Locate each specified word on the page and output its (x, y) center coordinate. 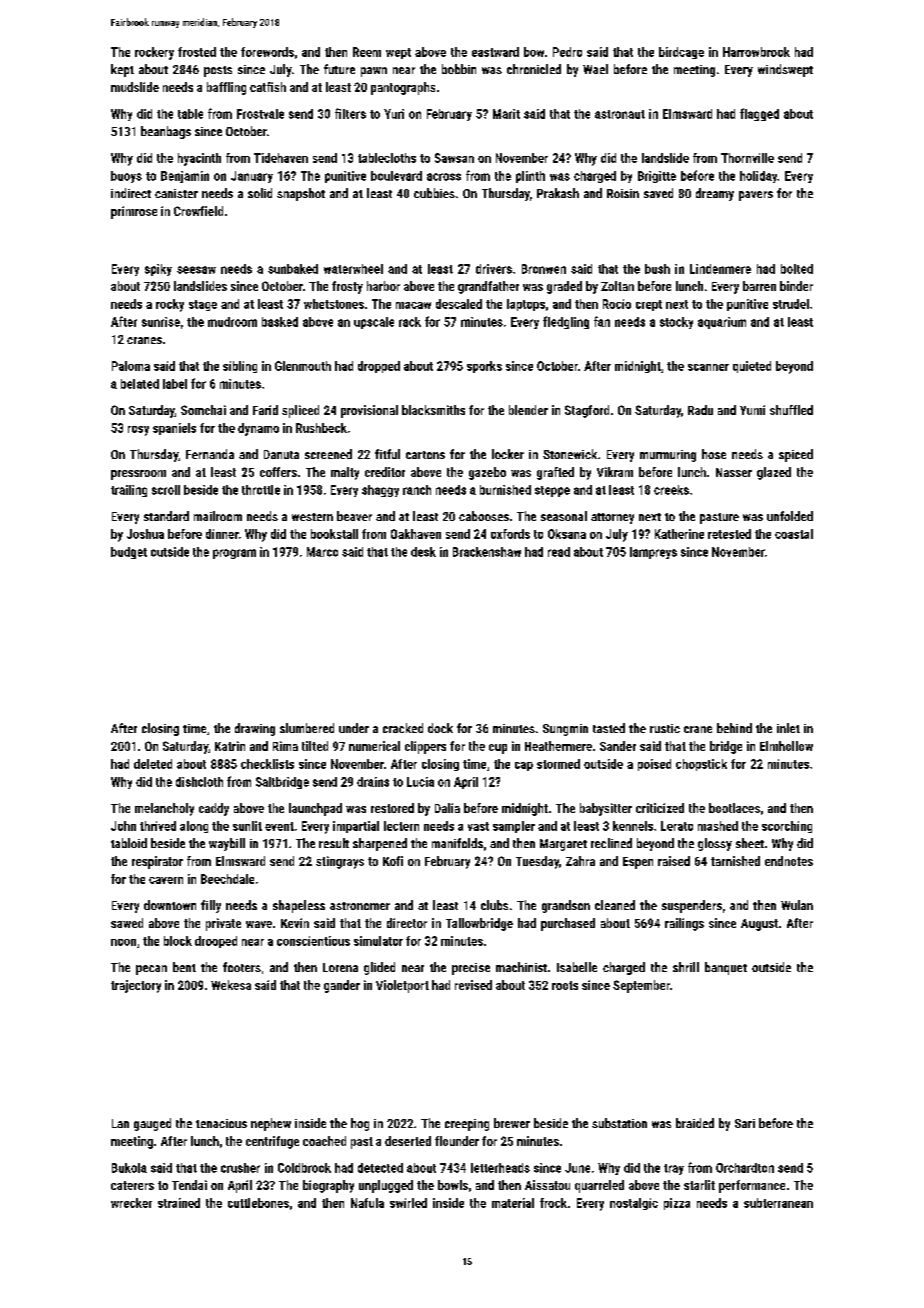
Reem (367, 52)
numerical (374, 746)
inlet (788, 728)
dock (440, 728)
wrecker (131, 1203)
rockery (154, 53)
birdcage (681, 53)
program (234, 554)
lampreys (653, 553)
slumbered (307, 728)
